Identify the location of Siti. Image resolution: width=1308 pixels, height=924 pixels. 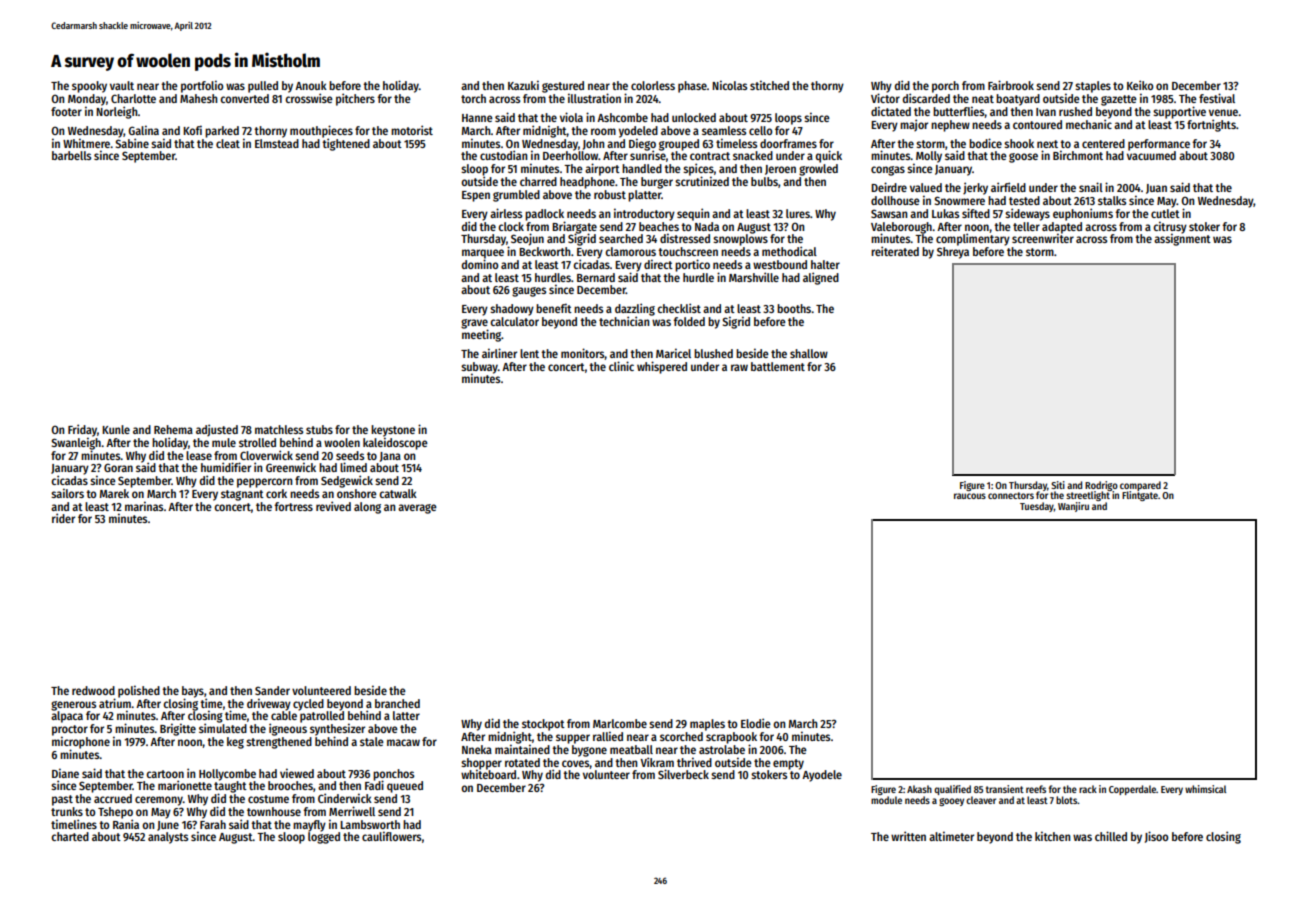
(1058, 485).
